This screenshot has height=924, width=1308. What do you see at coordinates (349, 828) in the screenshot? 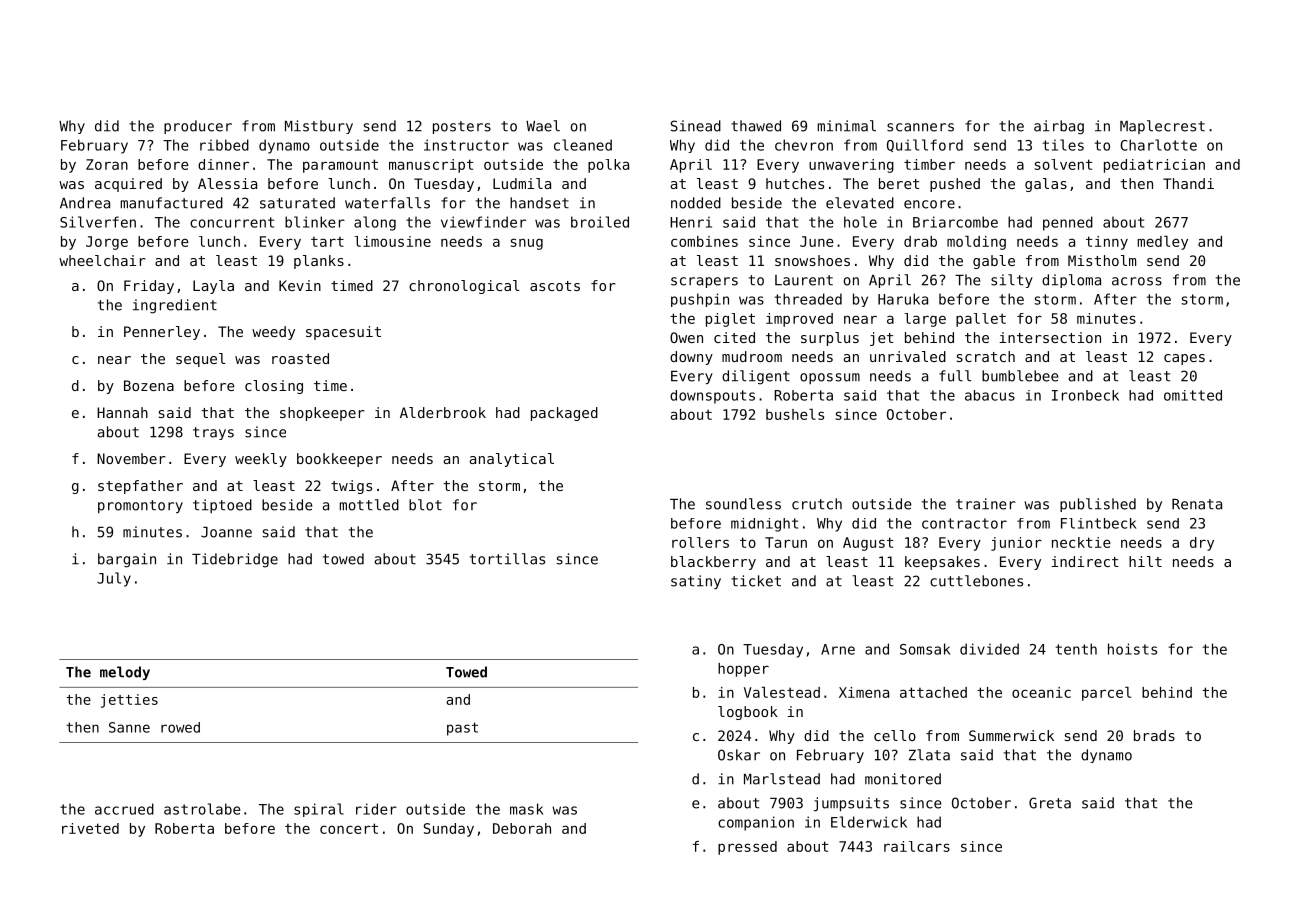
I see `concert` at bounding box center [349, 828].
